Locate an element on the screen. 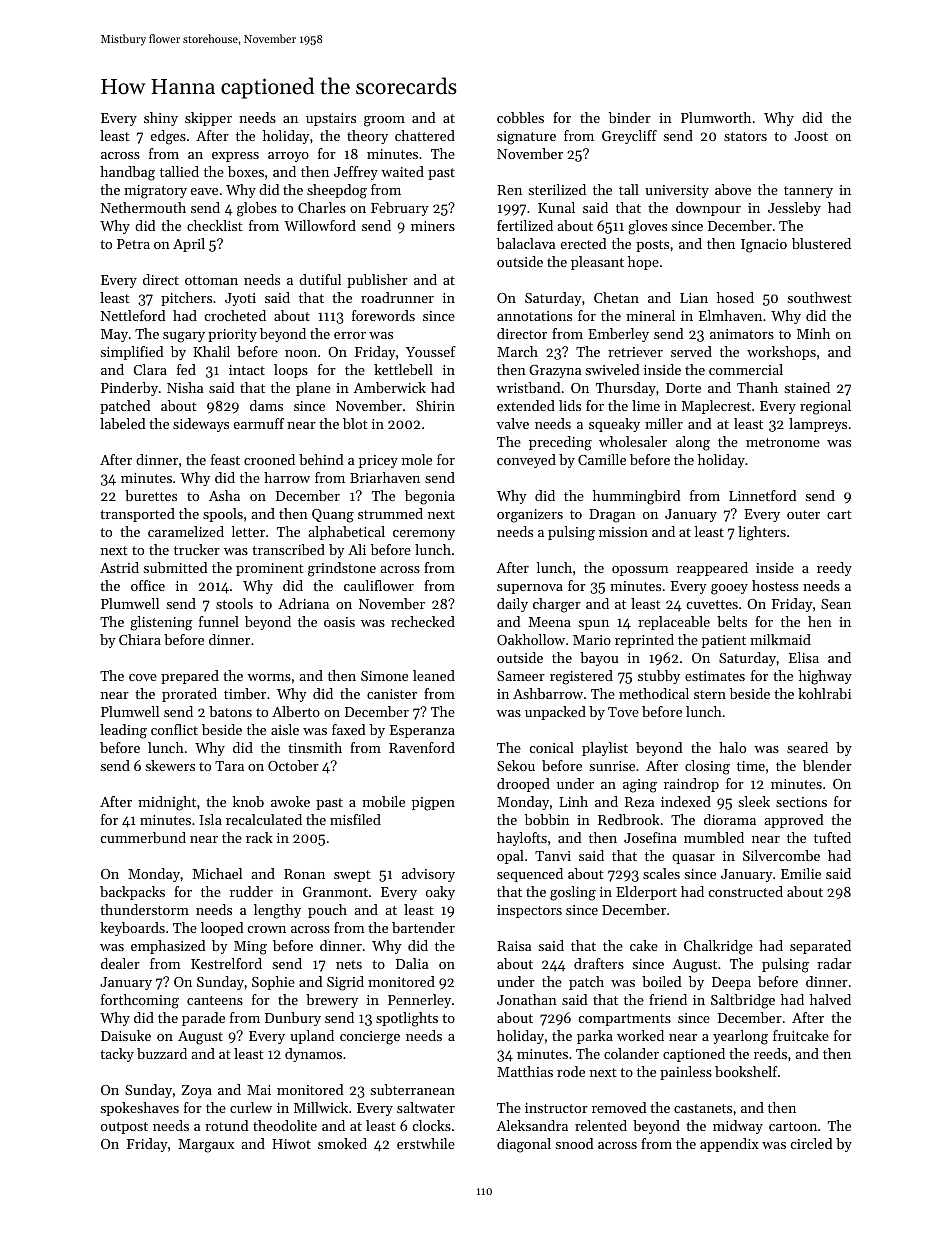 The width and height of the screenshot is (952, 1233). binder is located at coordinates (630, 117).
